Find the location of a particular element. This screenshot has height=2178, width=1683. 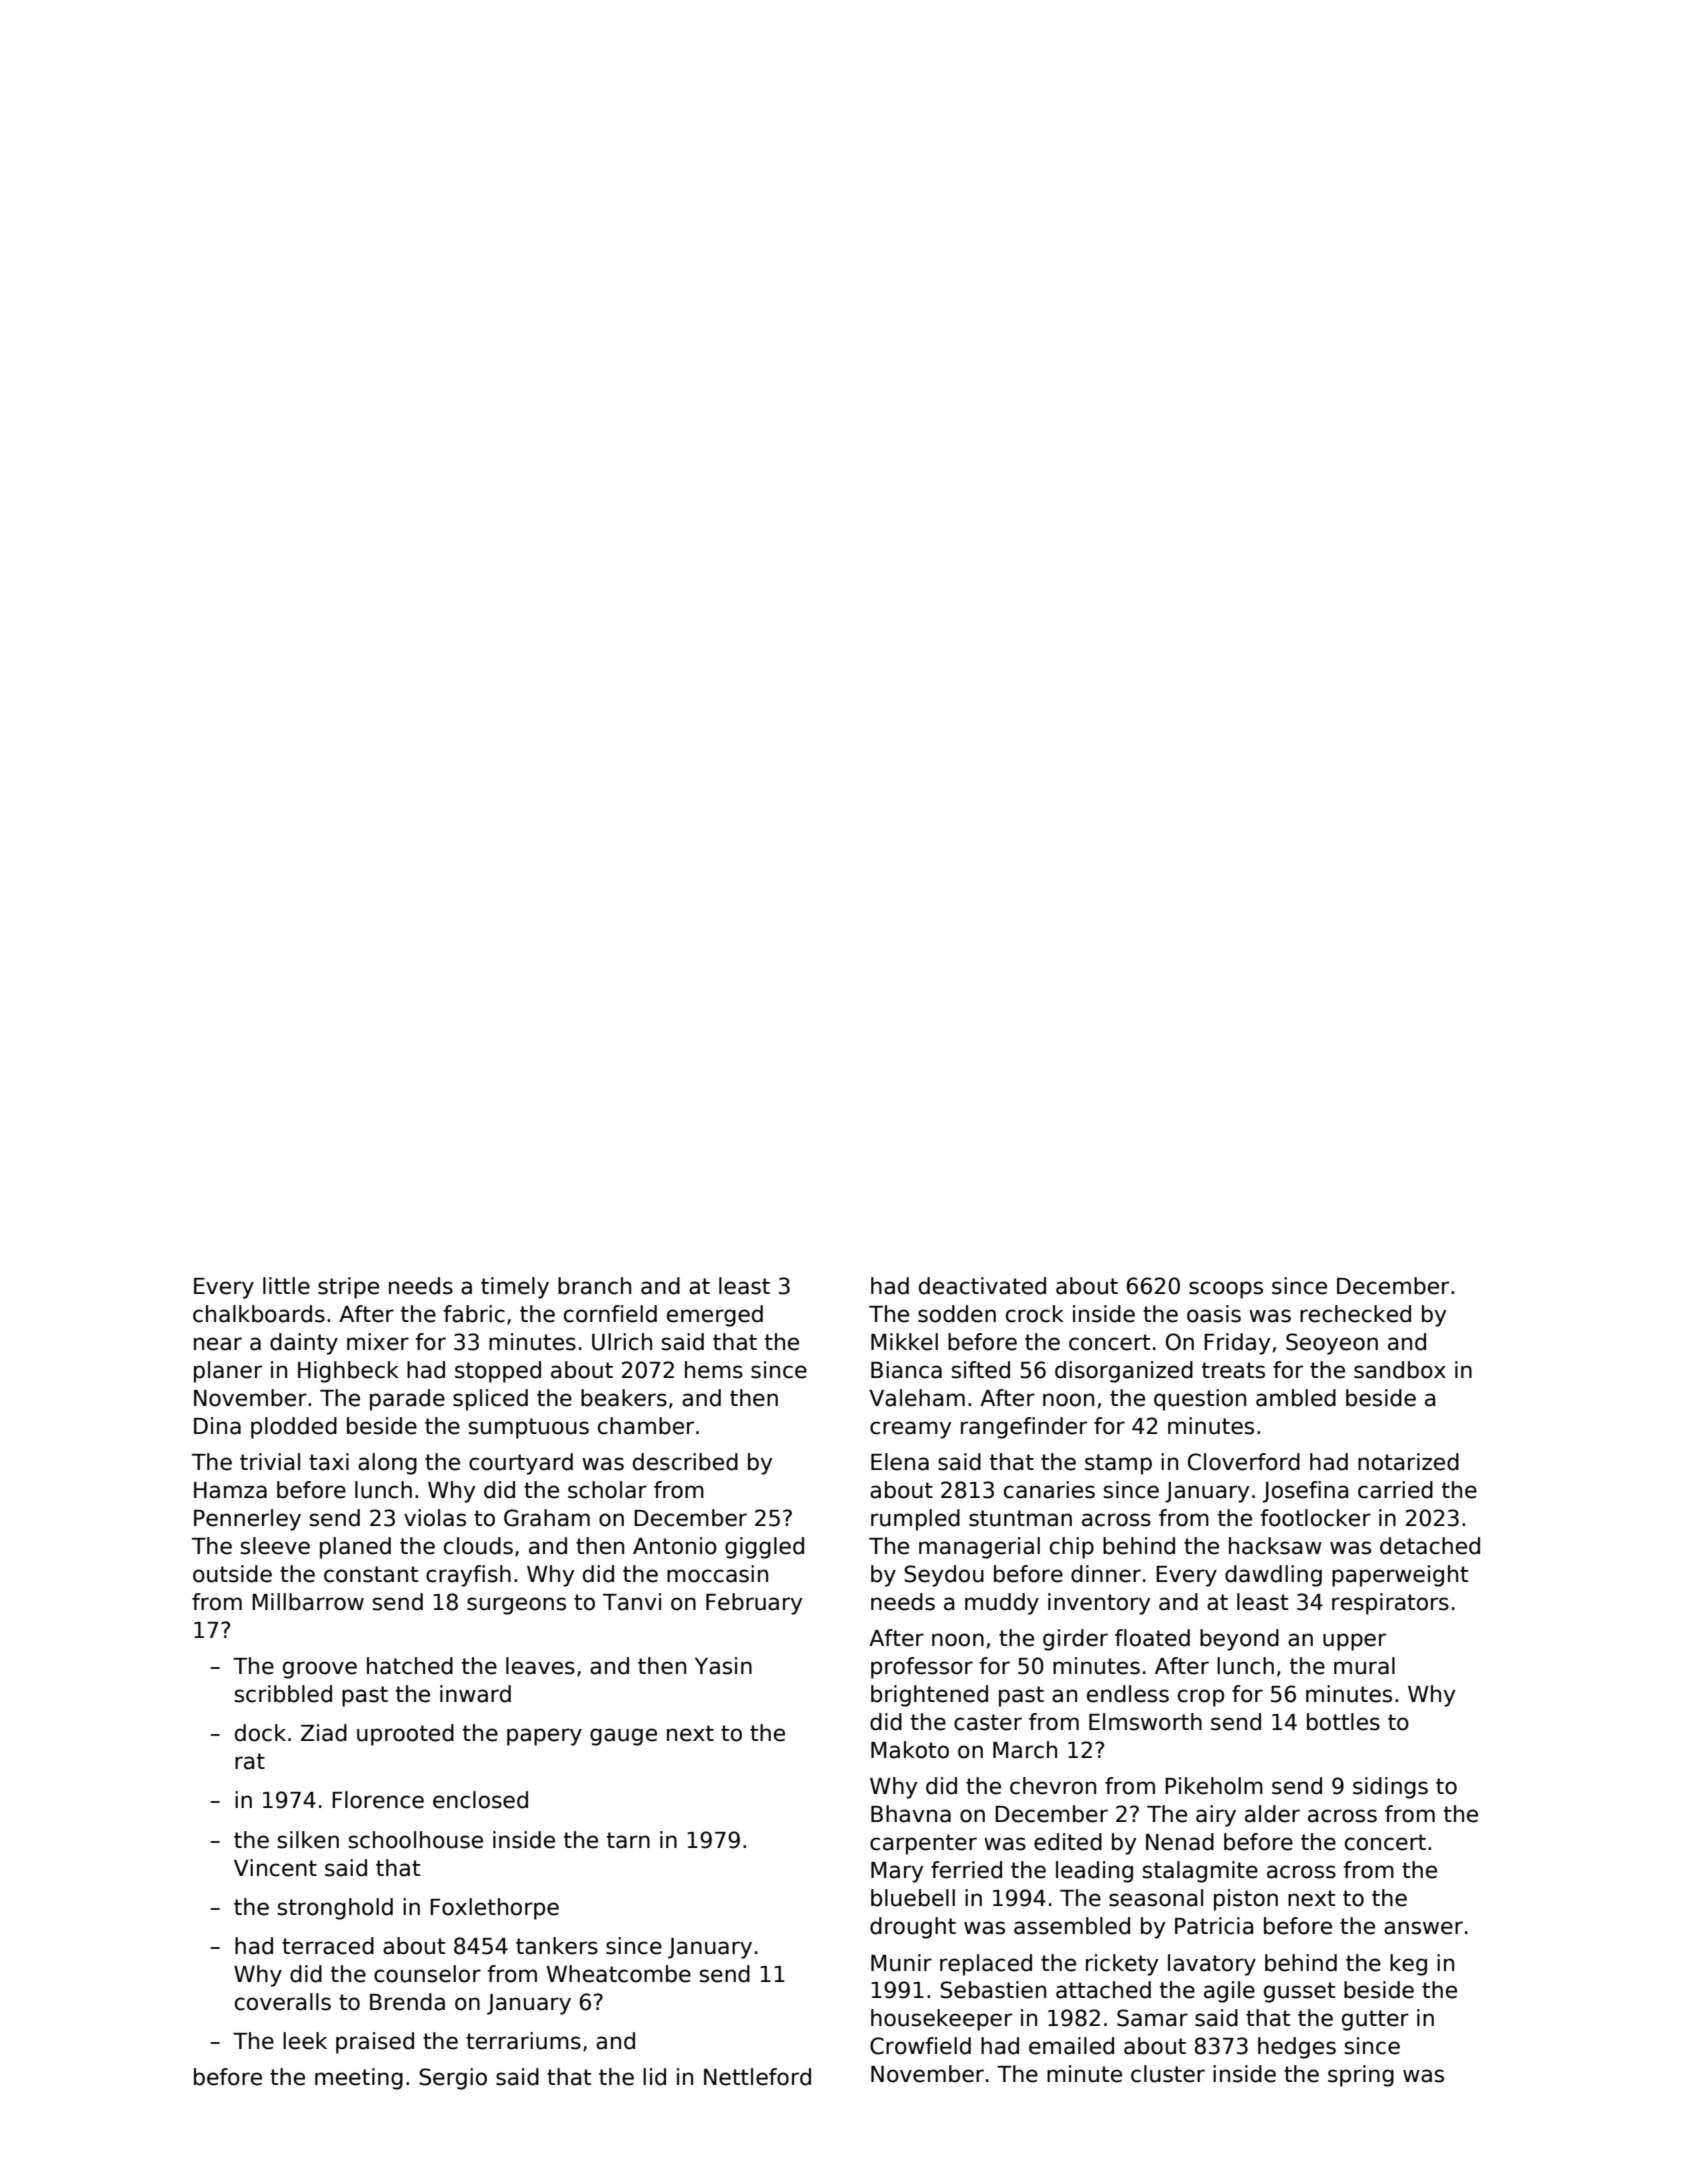

notarized is located at coordinates (1408, 1462).
